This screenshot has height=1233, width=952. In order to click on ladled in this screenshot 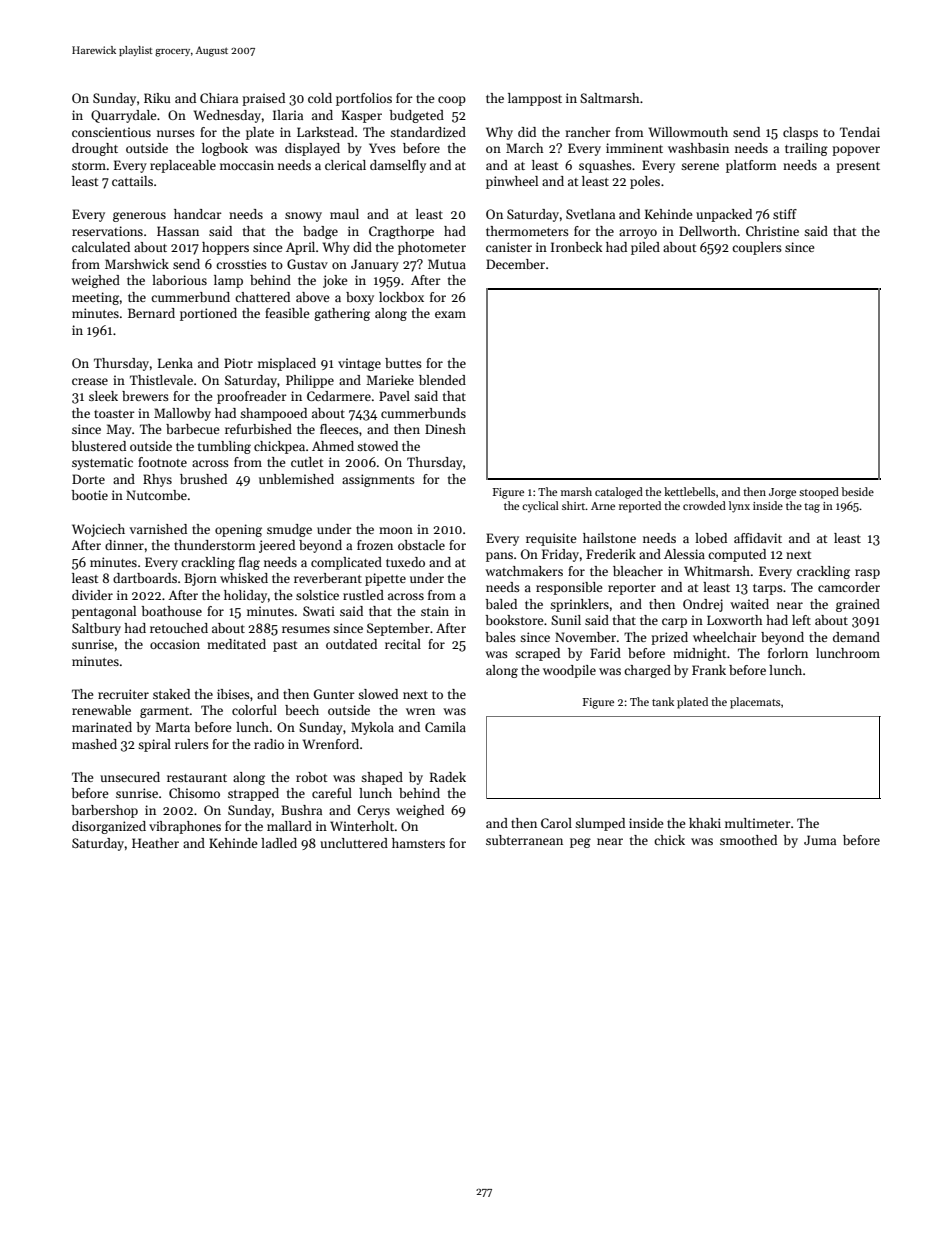, I will do `click(279, 843)`.
